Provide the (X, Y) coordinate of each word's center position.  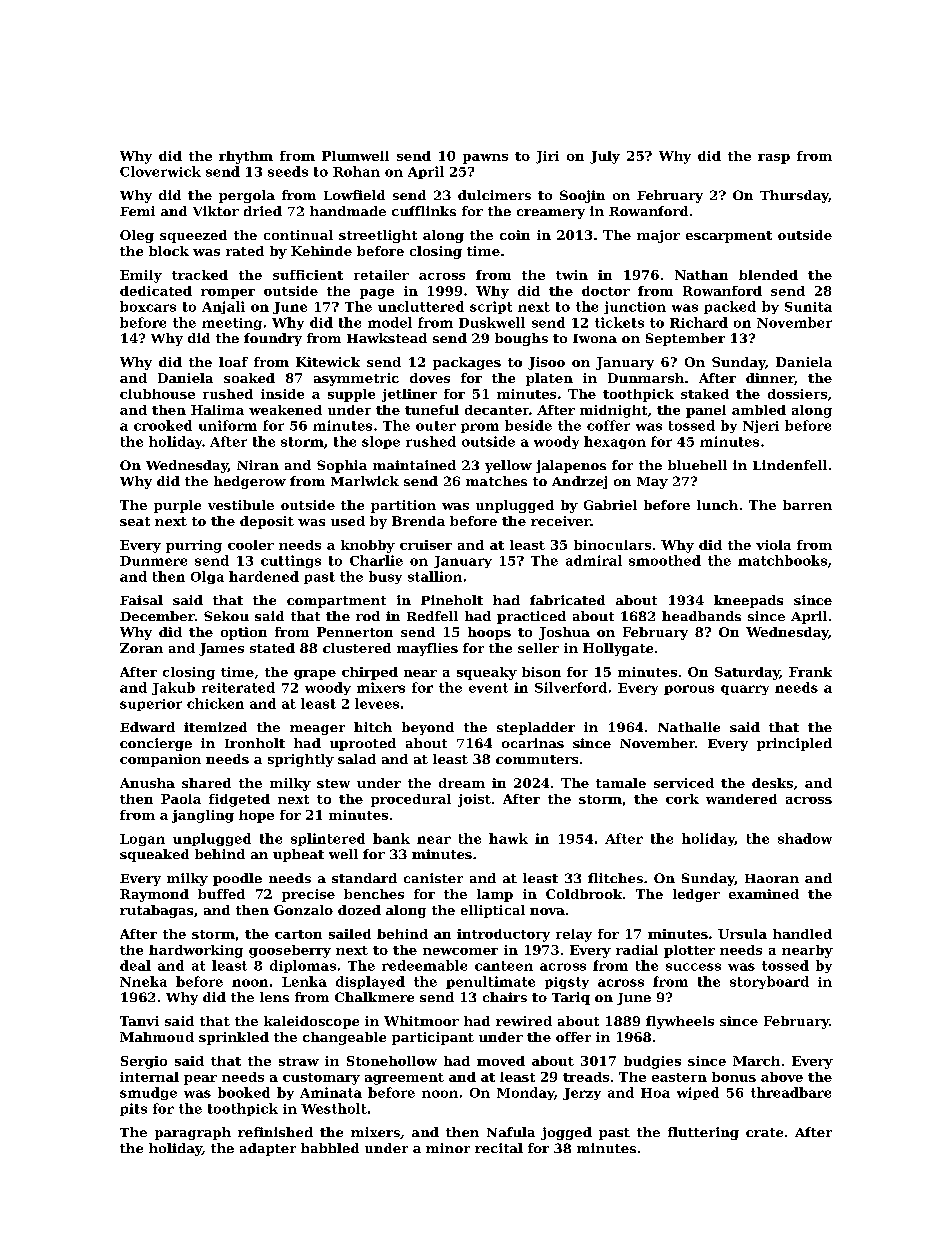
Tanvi (139, 1021)
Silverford (571, 687)
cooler (251, 545)
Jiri (547, 157)
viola (773, 545)
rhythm (246, 157)
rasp (774, 159)
